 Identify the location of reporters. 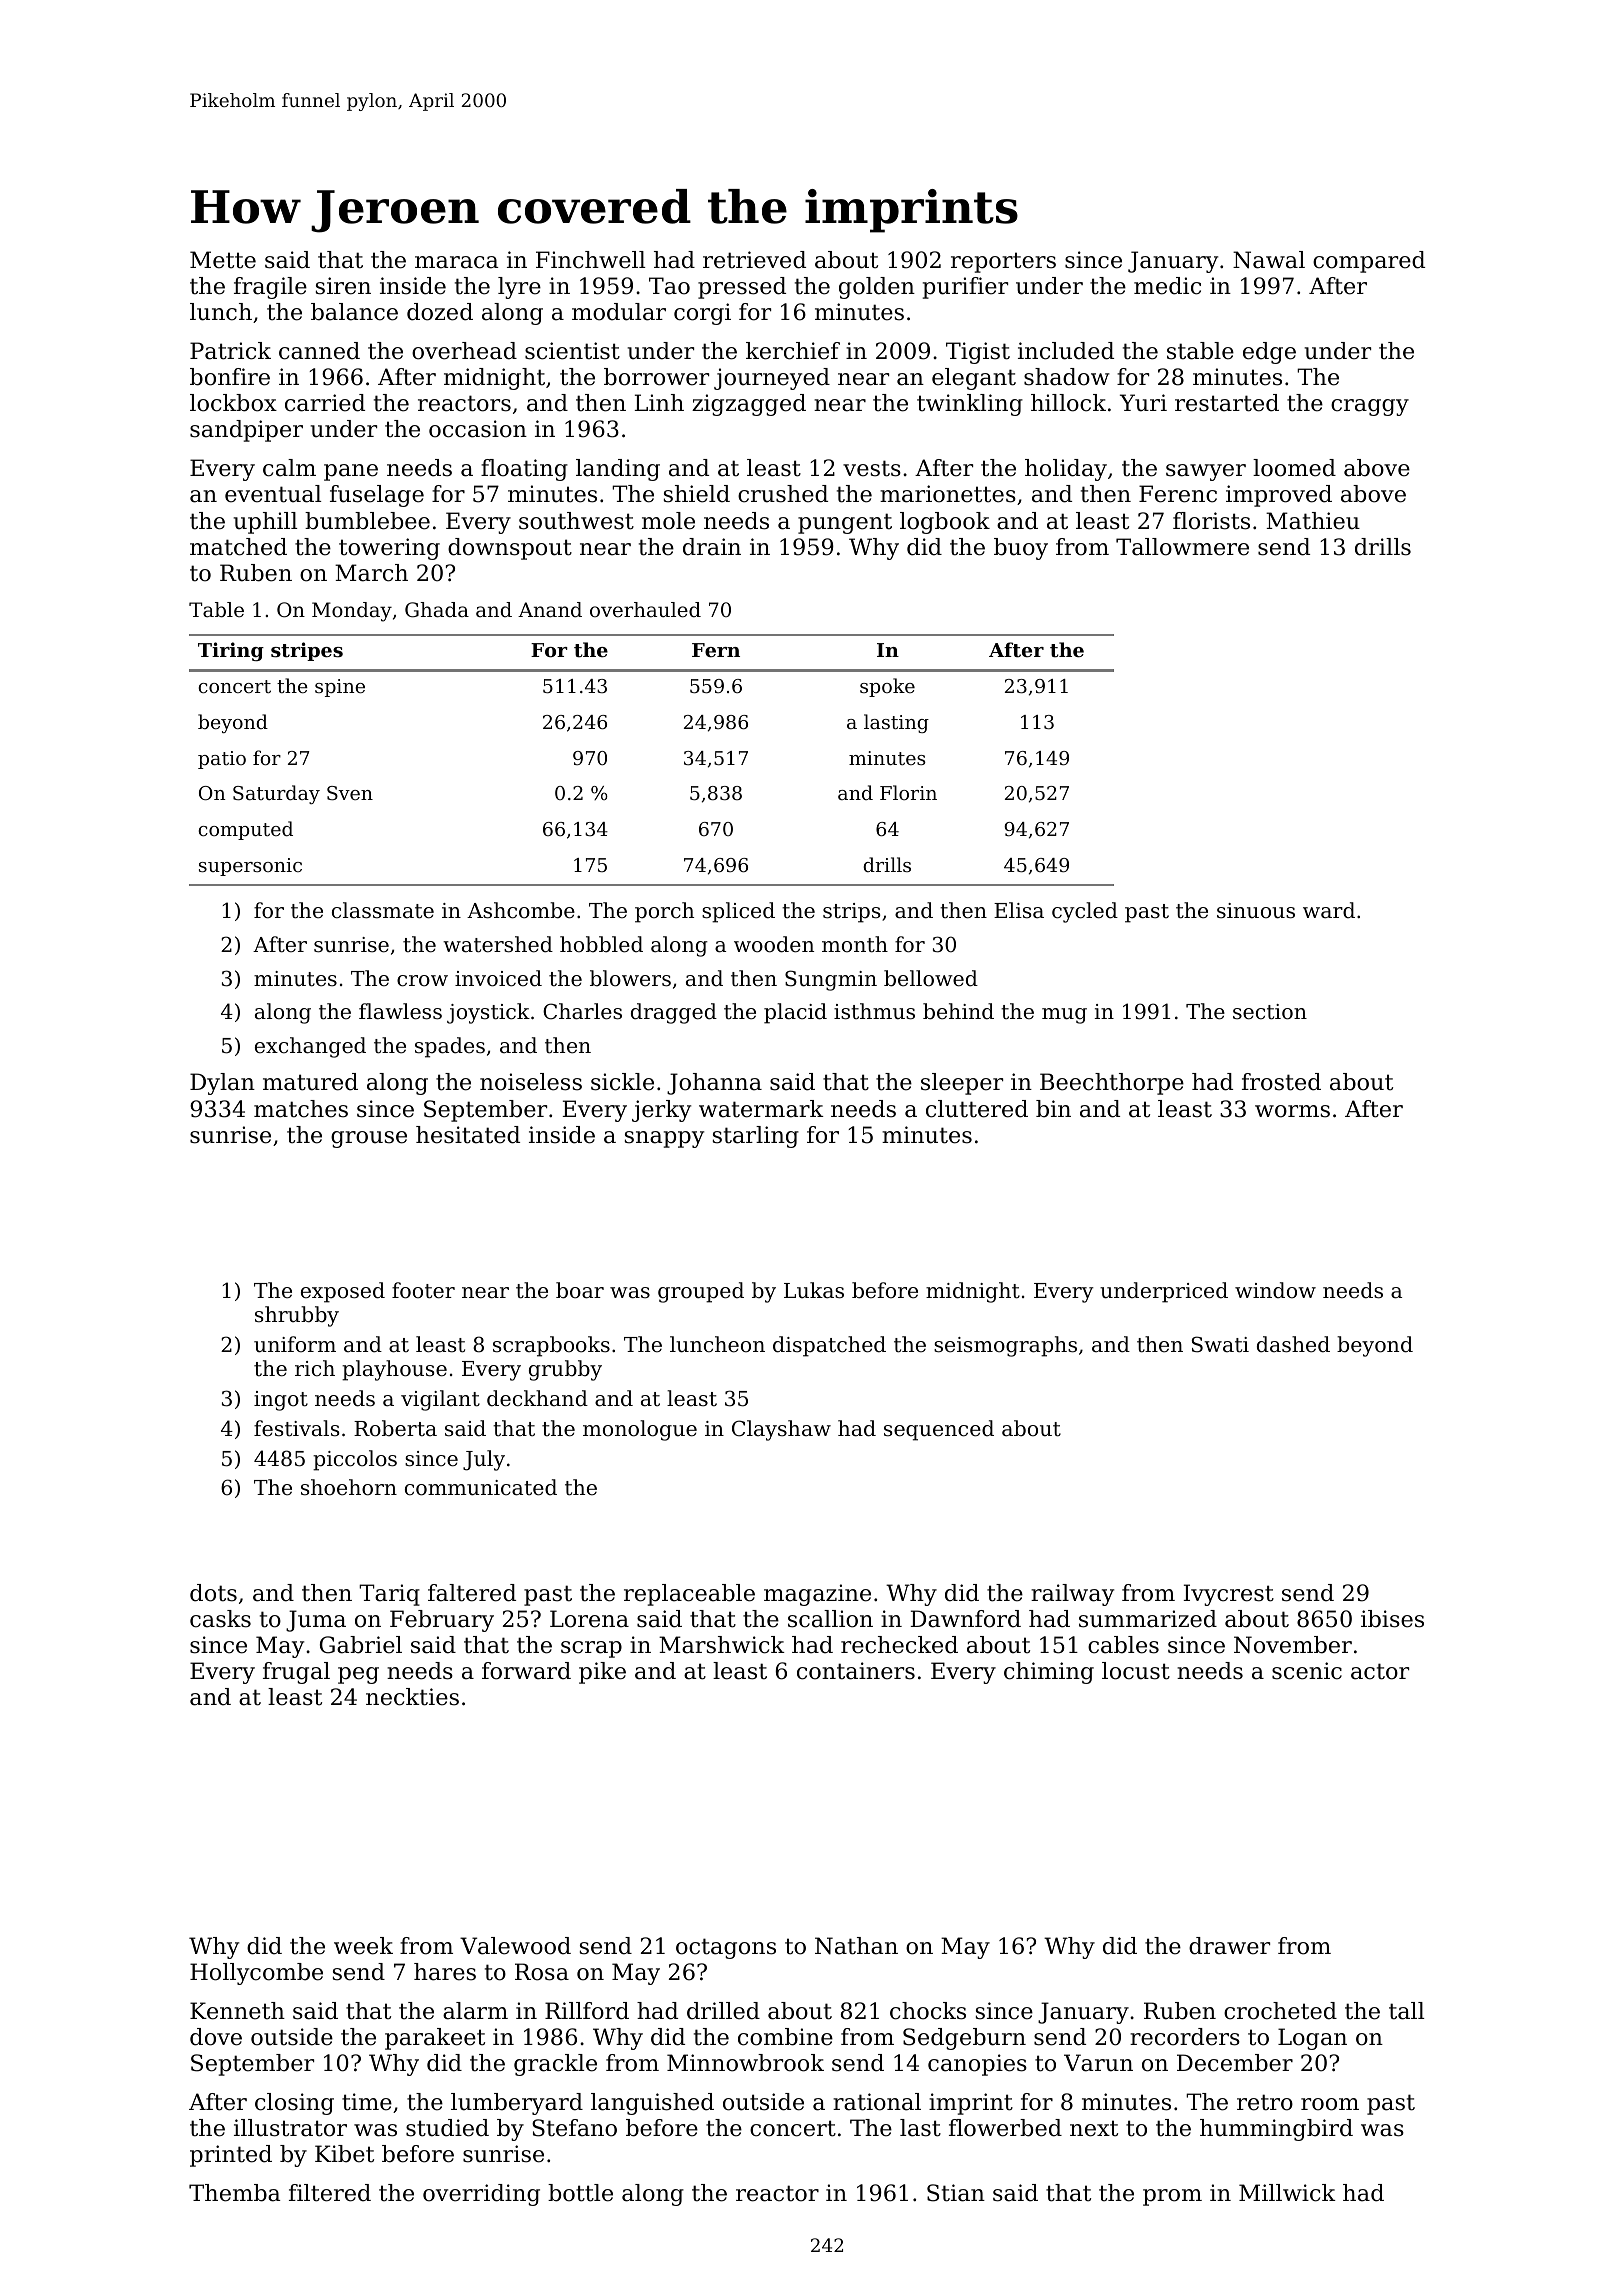
(1003, 262).
